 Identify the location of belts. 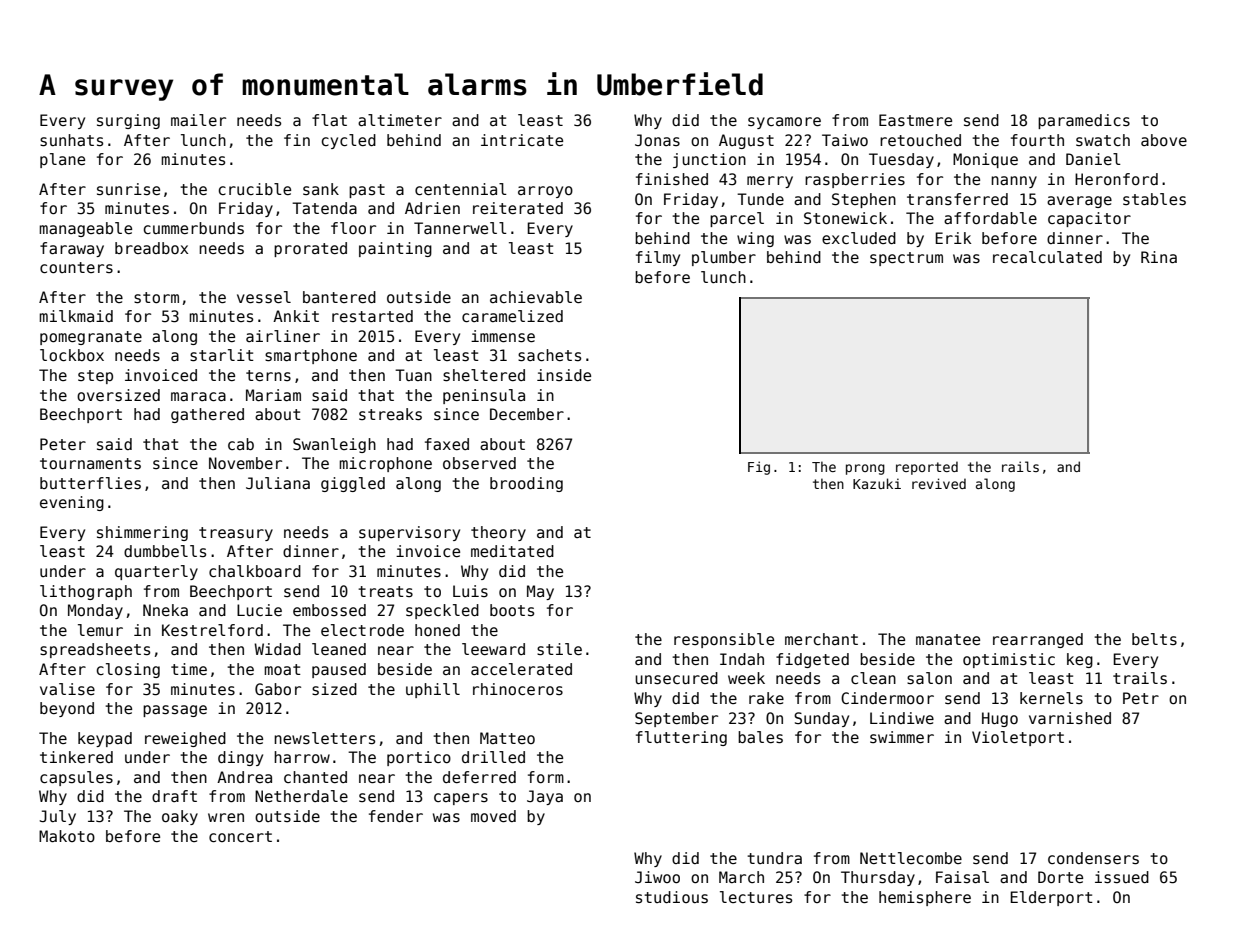
(1154, 639).
